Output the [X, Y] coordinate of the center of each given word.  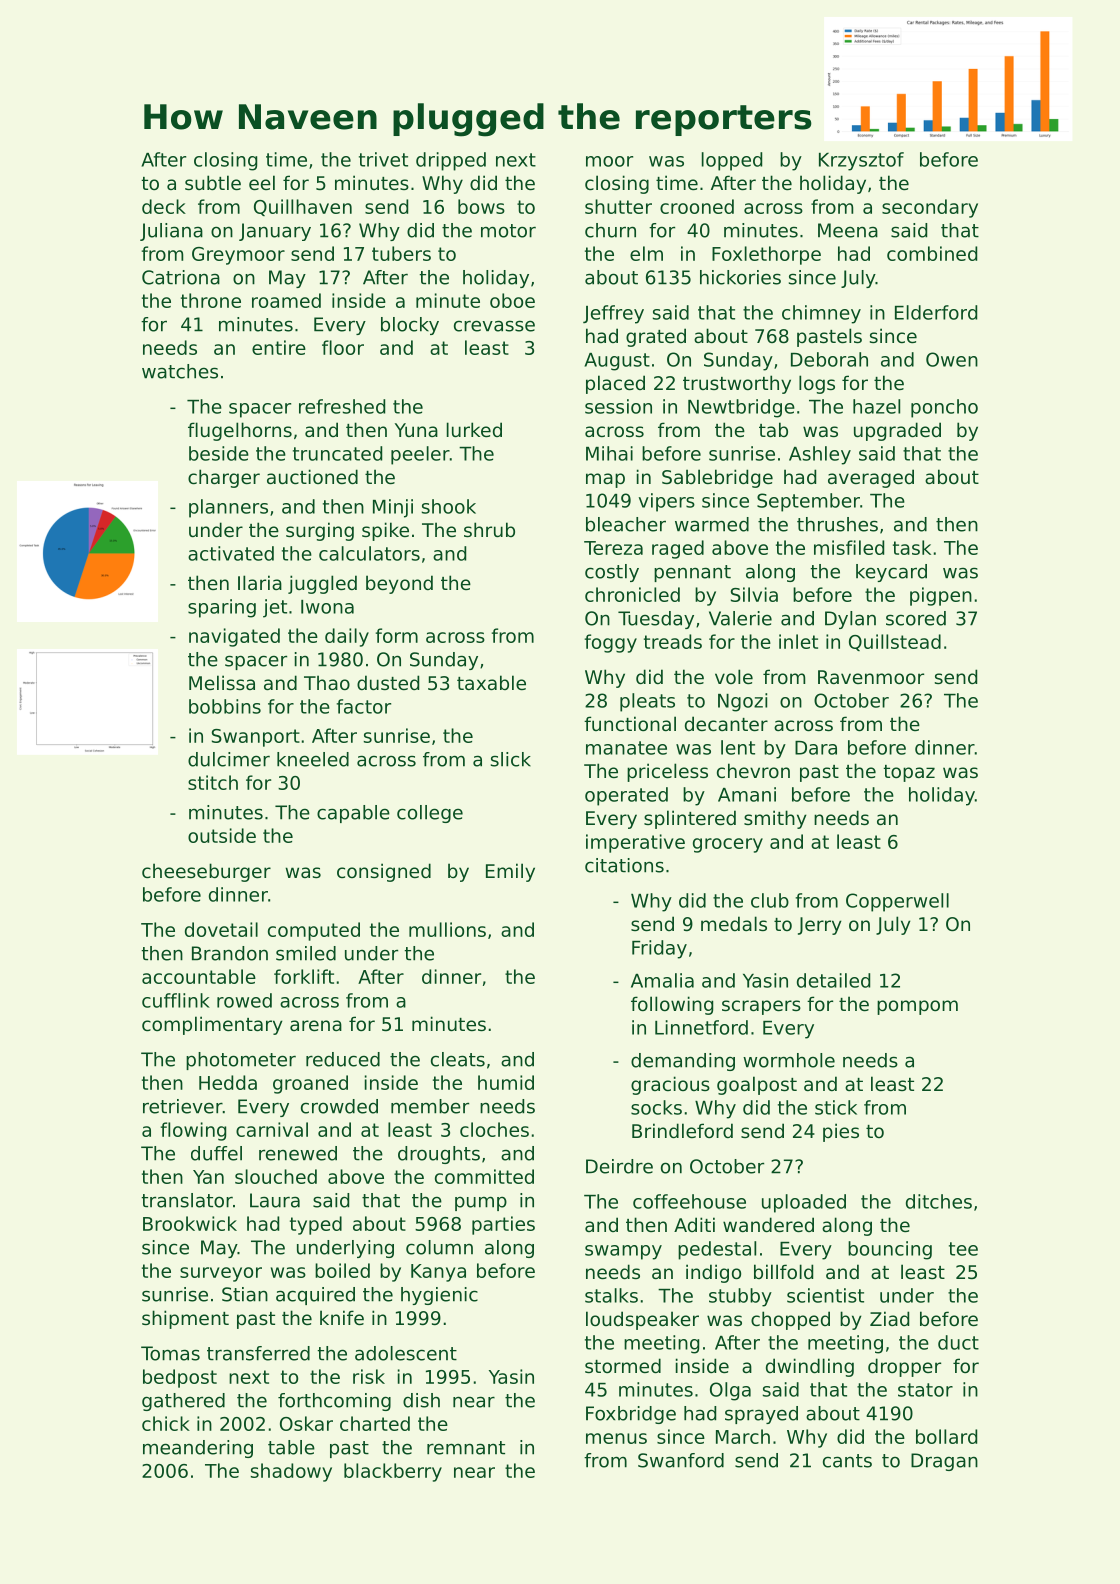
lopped [732, 161]
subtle [213, 182]
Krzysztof [861, 161]
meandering [198, 1449]
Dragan [944, 1462]
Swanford [681, 1460]
